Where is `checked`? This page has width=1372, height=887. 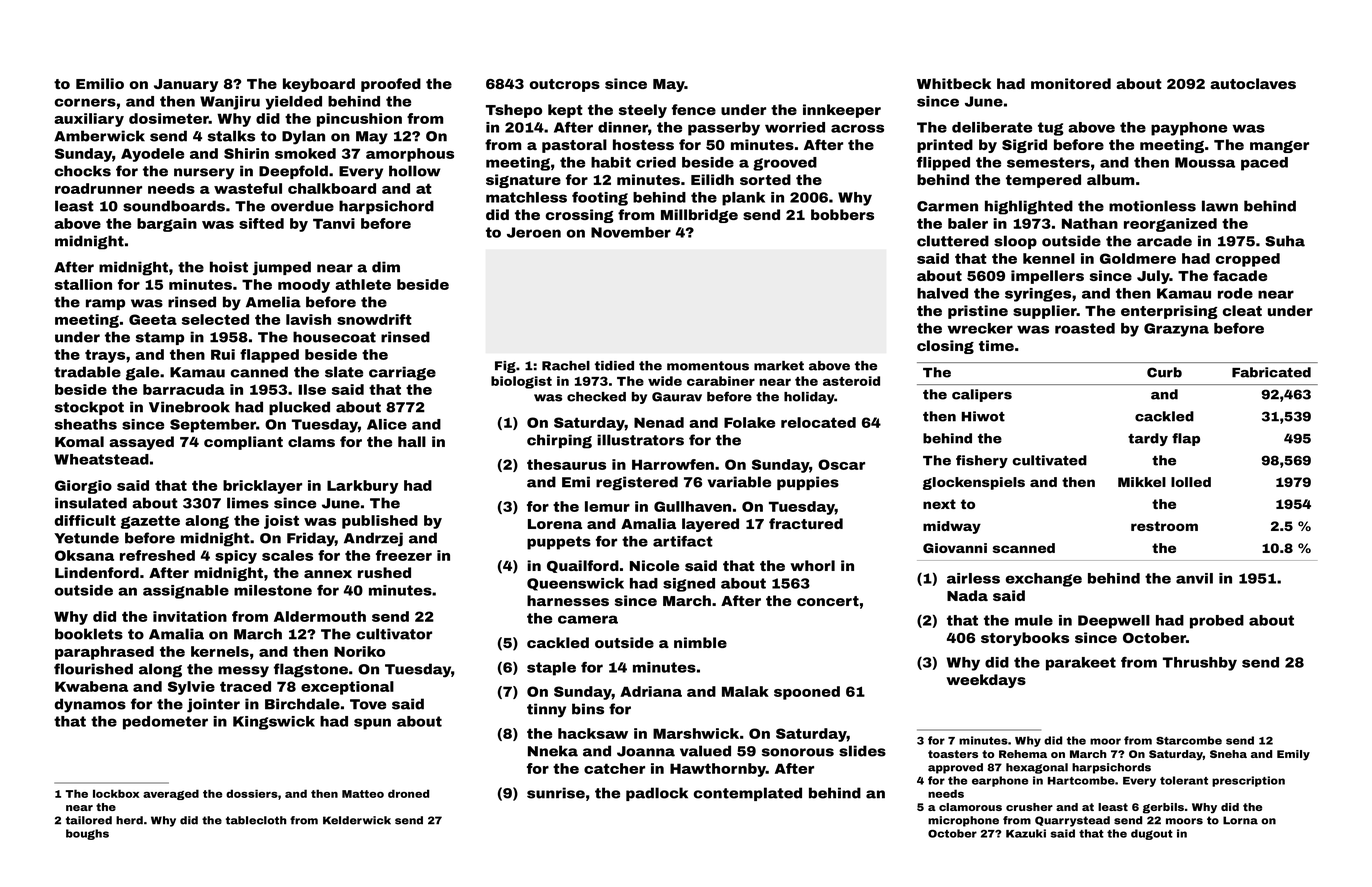 checked is located at coordinates (596, 397).
